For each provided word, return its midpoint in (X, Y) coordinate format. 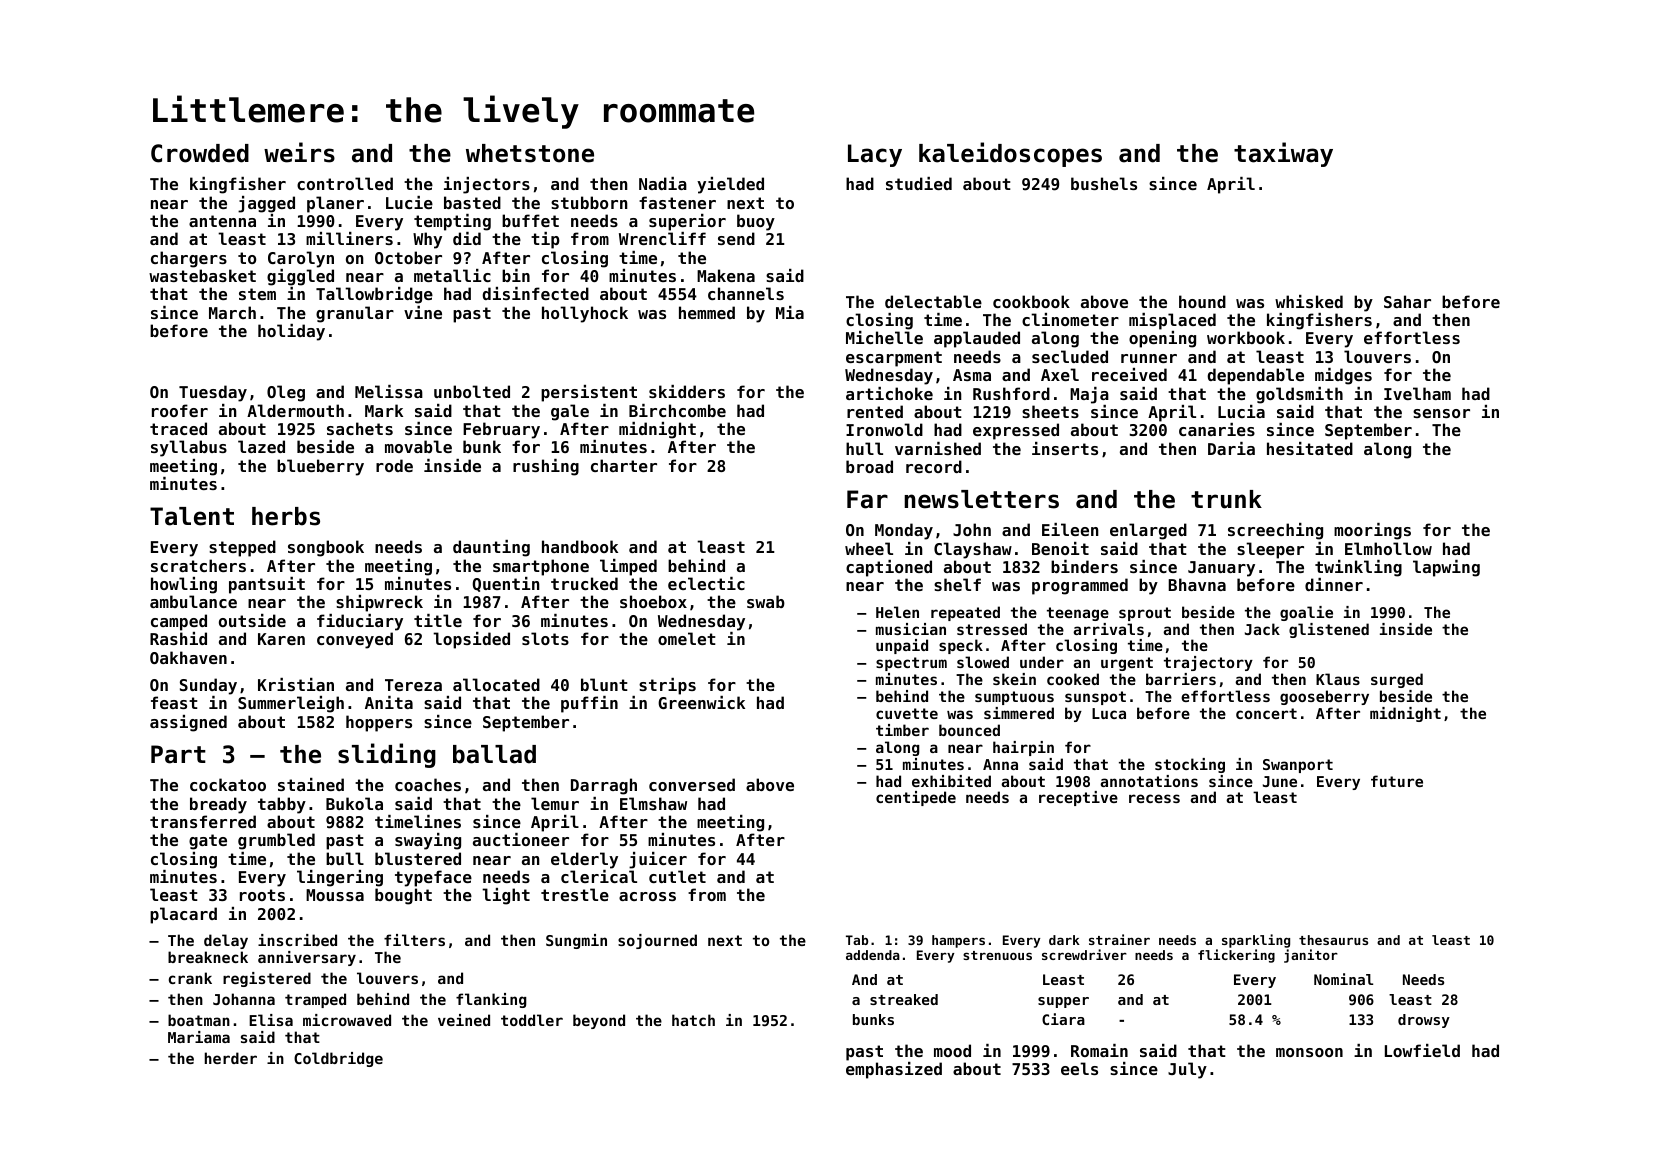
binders (1084, 566)
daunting (491, 548)
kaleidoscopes (1010, 154)
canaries (1217, 429)
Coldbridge (338, 1059)
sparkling (1256, 941)
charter (624, 465)
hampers (958, 941)
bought (403, 896)
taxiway (1283, 154)
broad (869, 466)
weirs (299, 152)
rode (394, 465)
